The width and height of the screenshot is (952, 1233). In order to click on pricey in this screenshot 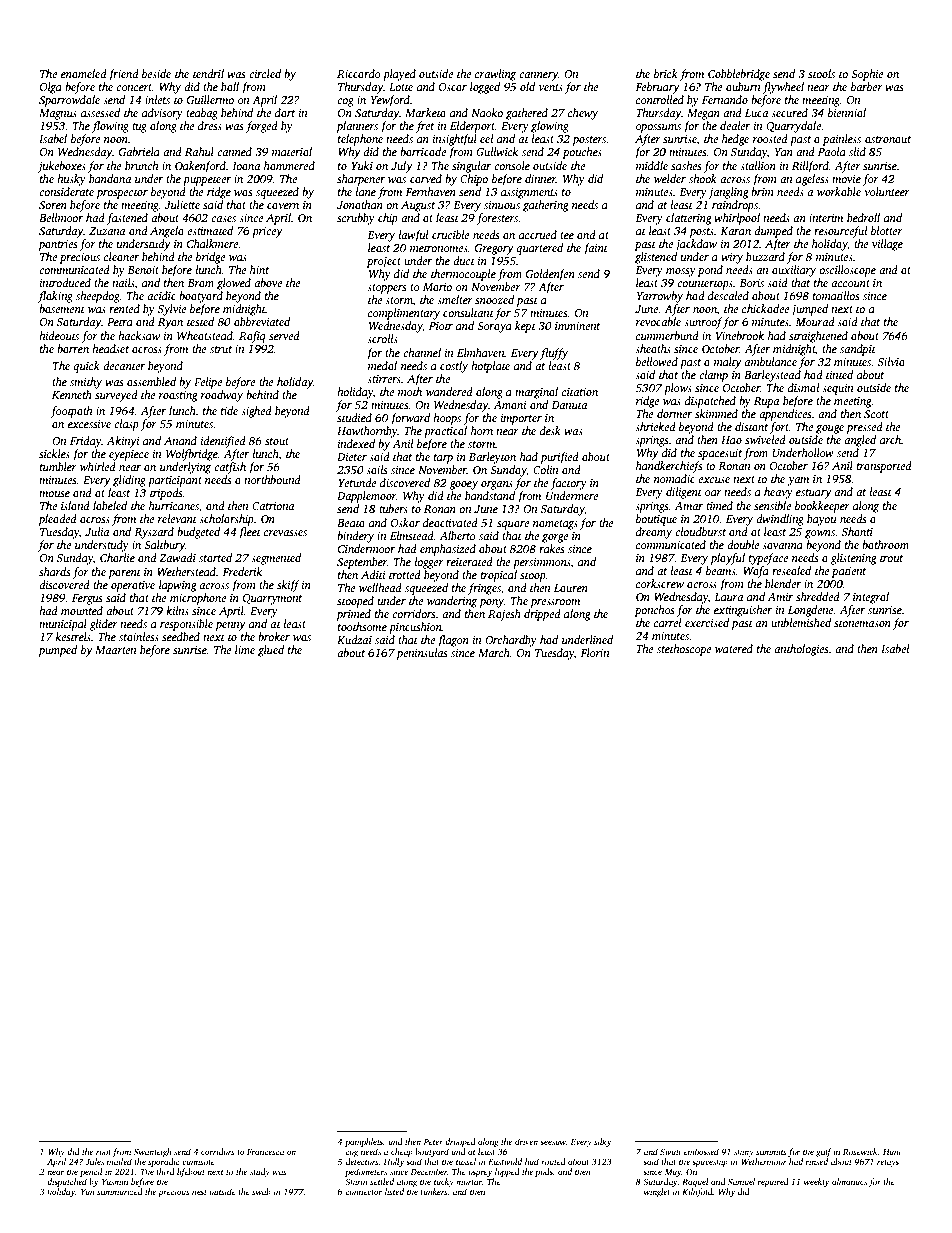, I will do `click(267, 232)`.
